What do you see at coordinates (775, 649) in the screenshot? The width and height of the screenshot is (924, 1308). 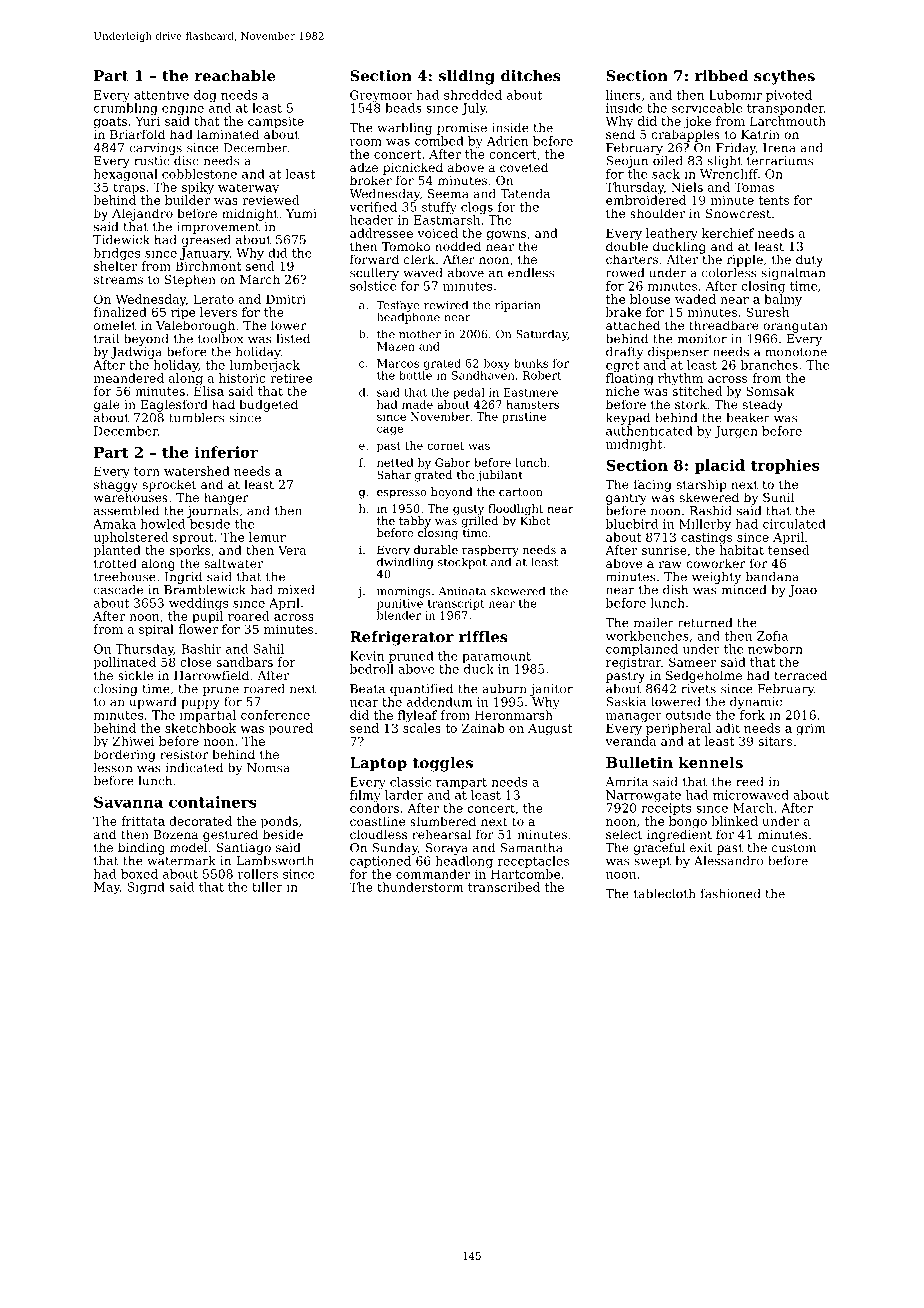 I see `newborn` at bounding box center [775, 649].
